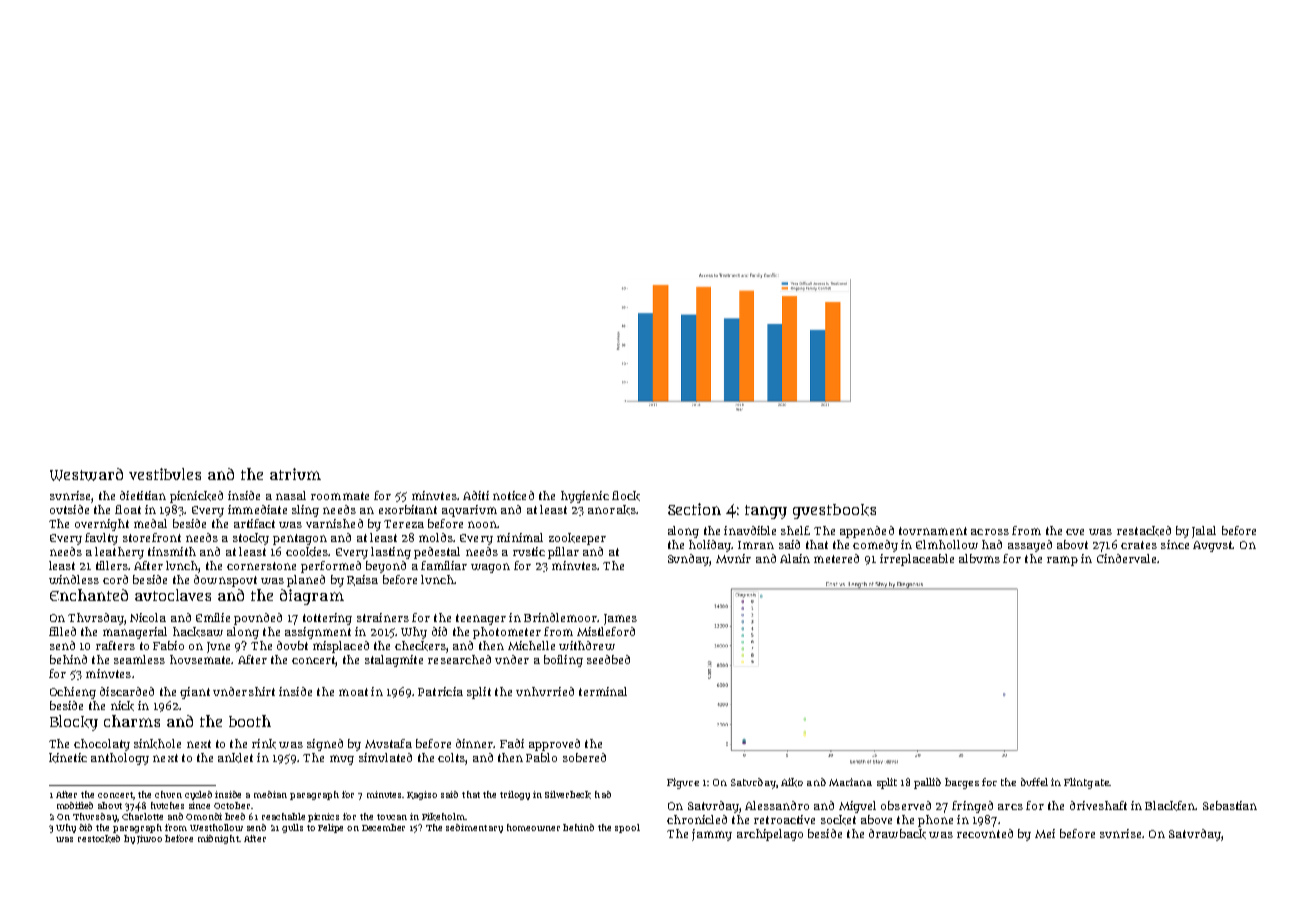  What do you see at coordinates (513, 495) in the document?
I see `noticed` at bounding box center [513, 495].
